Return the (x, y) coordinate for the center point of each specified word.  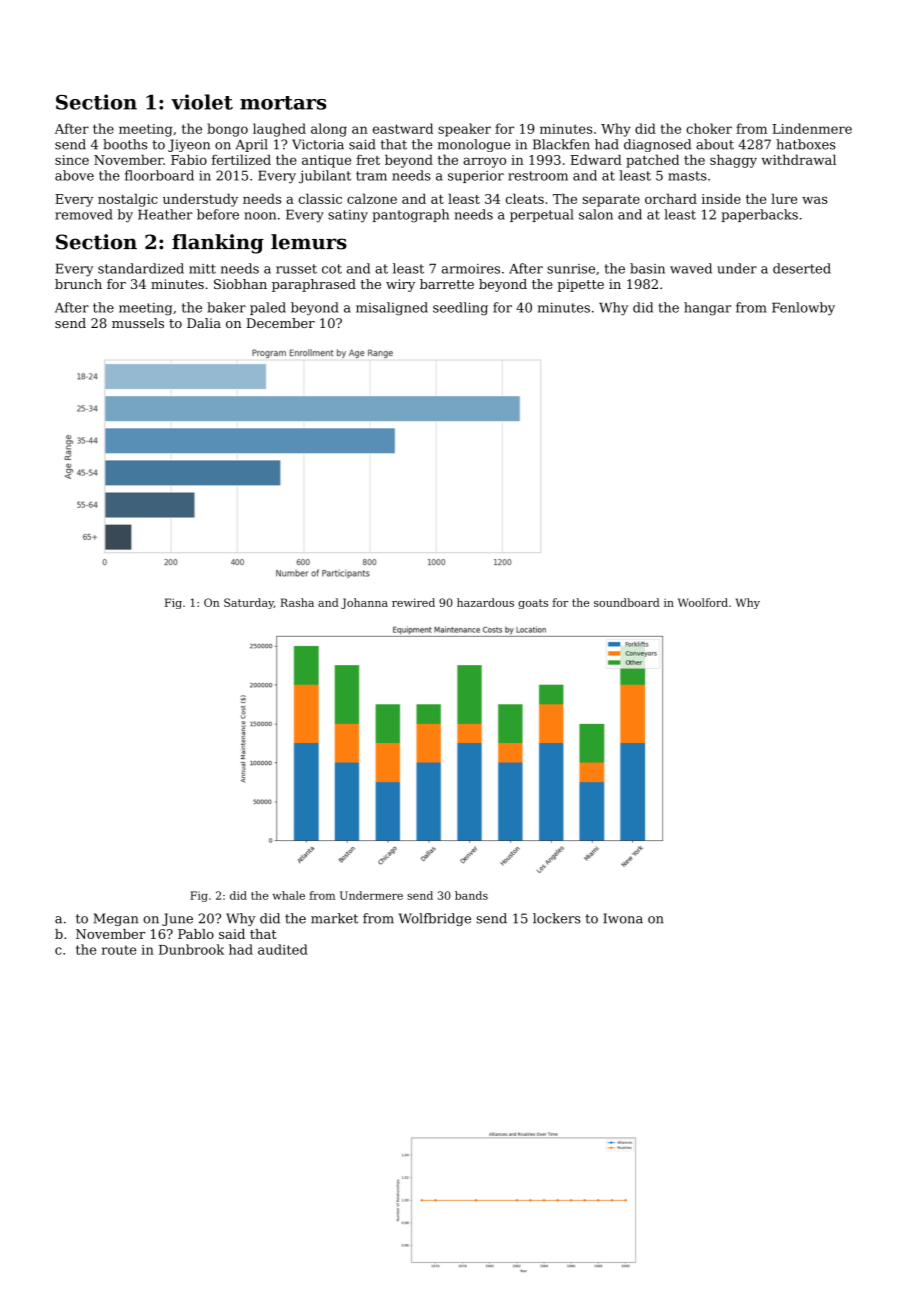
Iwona (623, 918)
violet (202, 102)
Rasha (297, 602)
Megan (116, 919)
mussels (138, 323)
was (815, 200)
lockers (557, 918)
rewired (413, 602)
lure (784, 198)
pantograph (410, 216)
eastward (403, 128)
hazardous (485, 602)
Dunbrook (191, 949)
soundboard (627, 602)
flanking (218, 244)
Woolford (703, 602)
